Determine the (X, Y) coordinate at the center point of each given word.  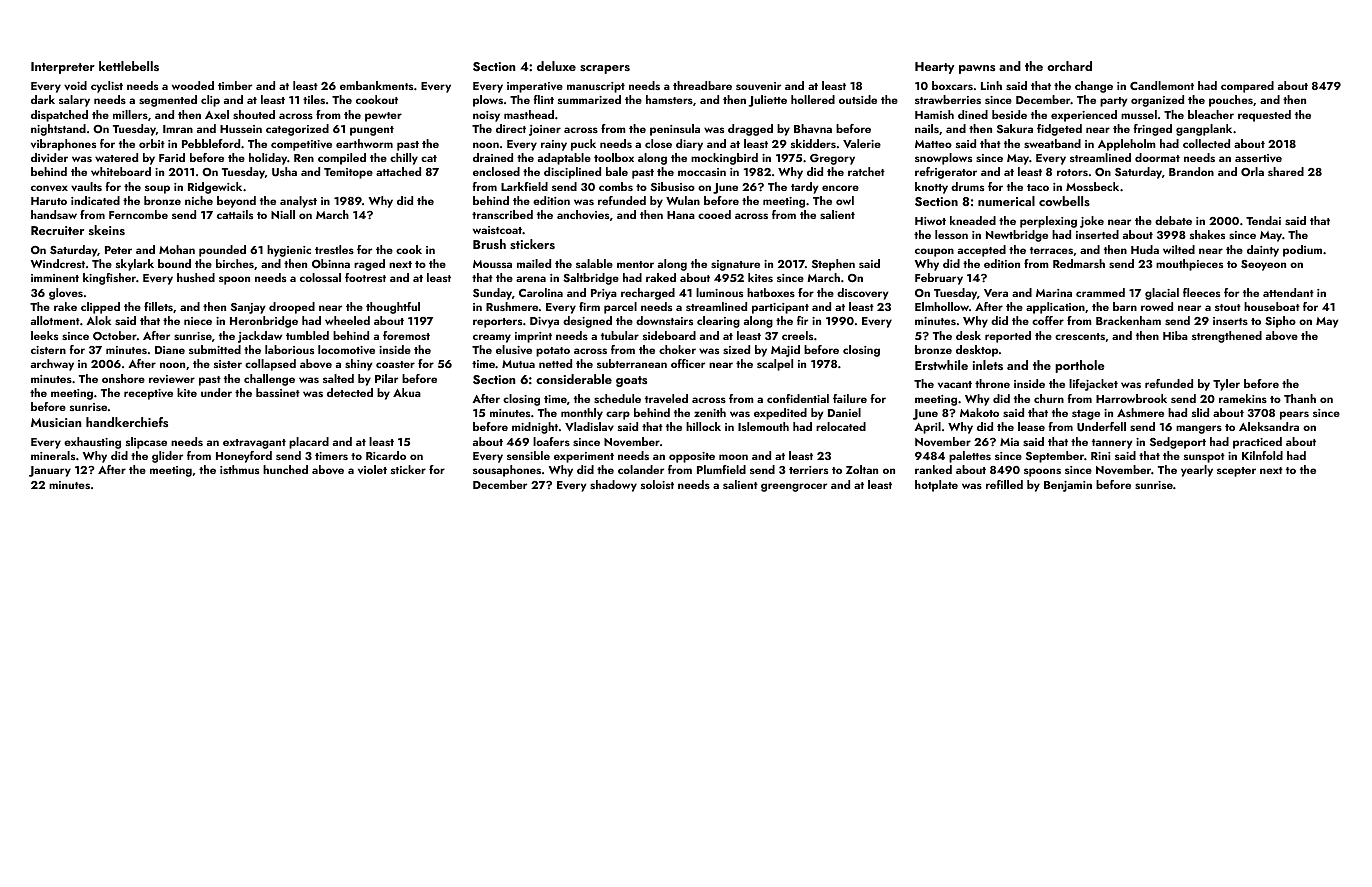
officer (688, 363)
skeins (107, 230)
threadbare (702, 85)
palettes (970, 457)
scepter (1236, 472)
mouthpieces (1189, 265)
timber (235, 85)
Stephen (833, 265)
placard (309, 443)
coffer (1048, 320)
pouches (1231, 101)
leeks (44, 335)
